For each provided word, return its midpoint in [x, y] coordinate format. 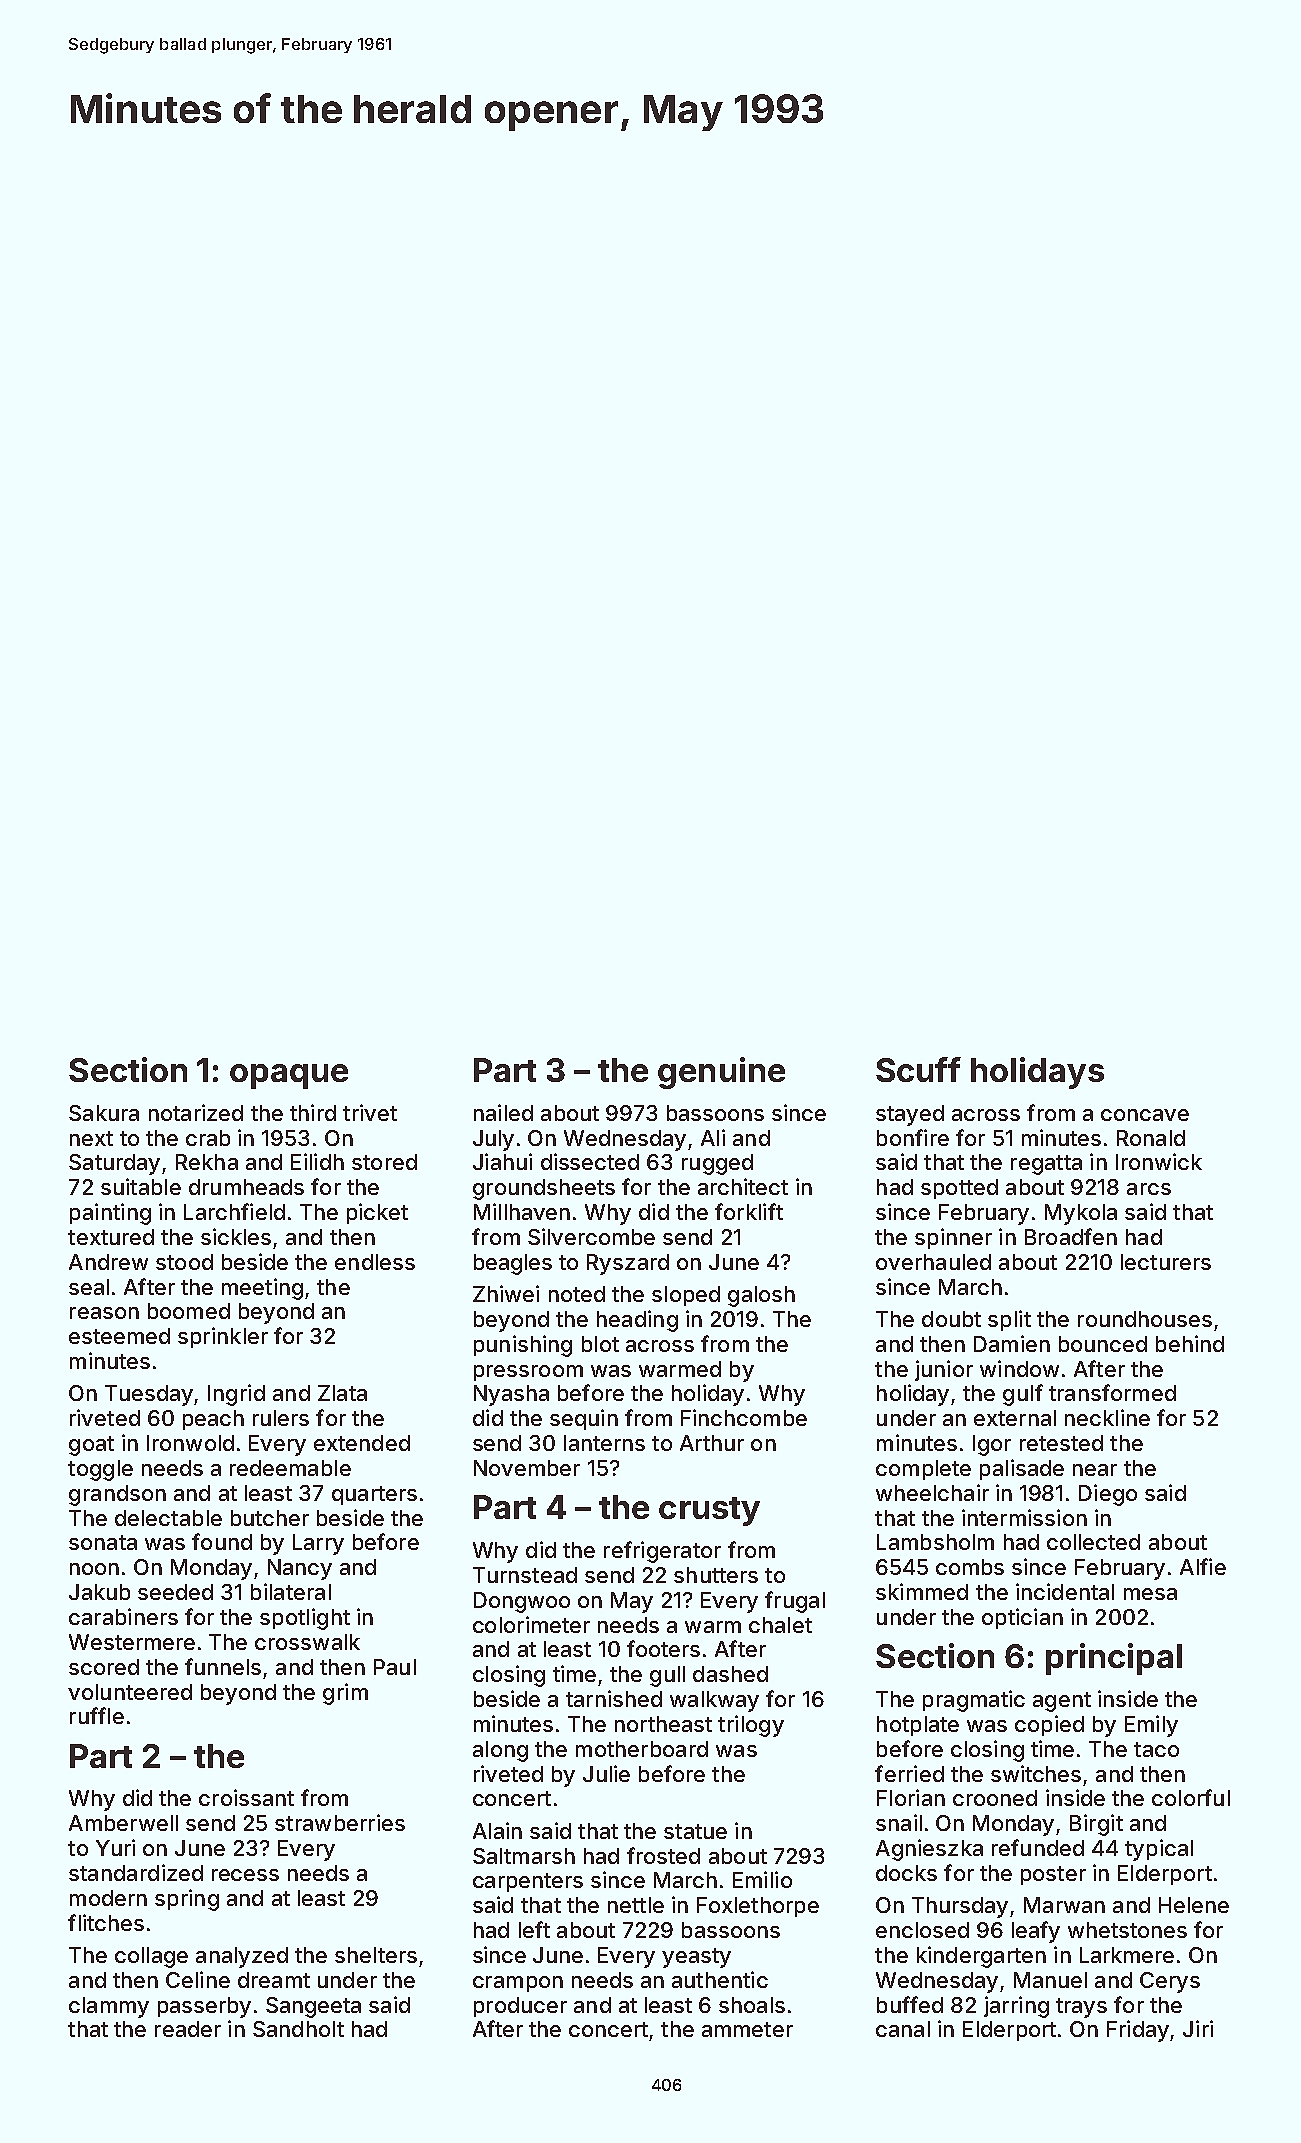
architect [743, 1186]
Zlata [342, 1393]
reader [188, 2029]
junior [944, 1370]
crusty [709, 1511]
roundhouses [1145, 1319]
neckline [1107, 1417]
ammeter [747, 2029]
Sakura [104, 1113]
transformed [1112, 1392]
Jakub [99, 1592]
